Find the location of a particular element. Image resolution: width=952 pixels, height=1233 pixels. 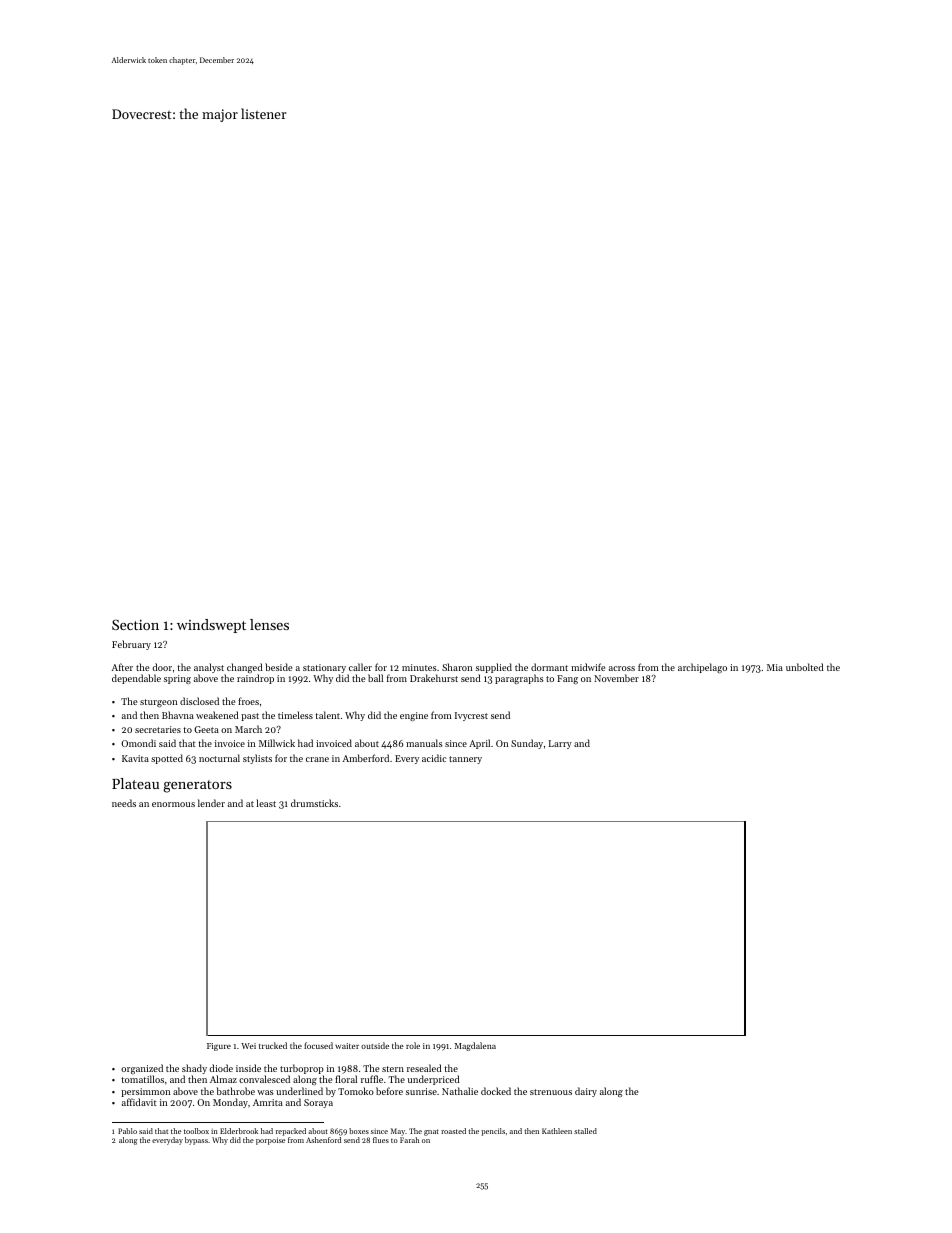

tannery is located at coordinates (465, 760).
